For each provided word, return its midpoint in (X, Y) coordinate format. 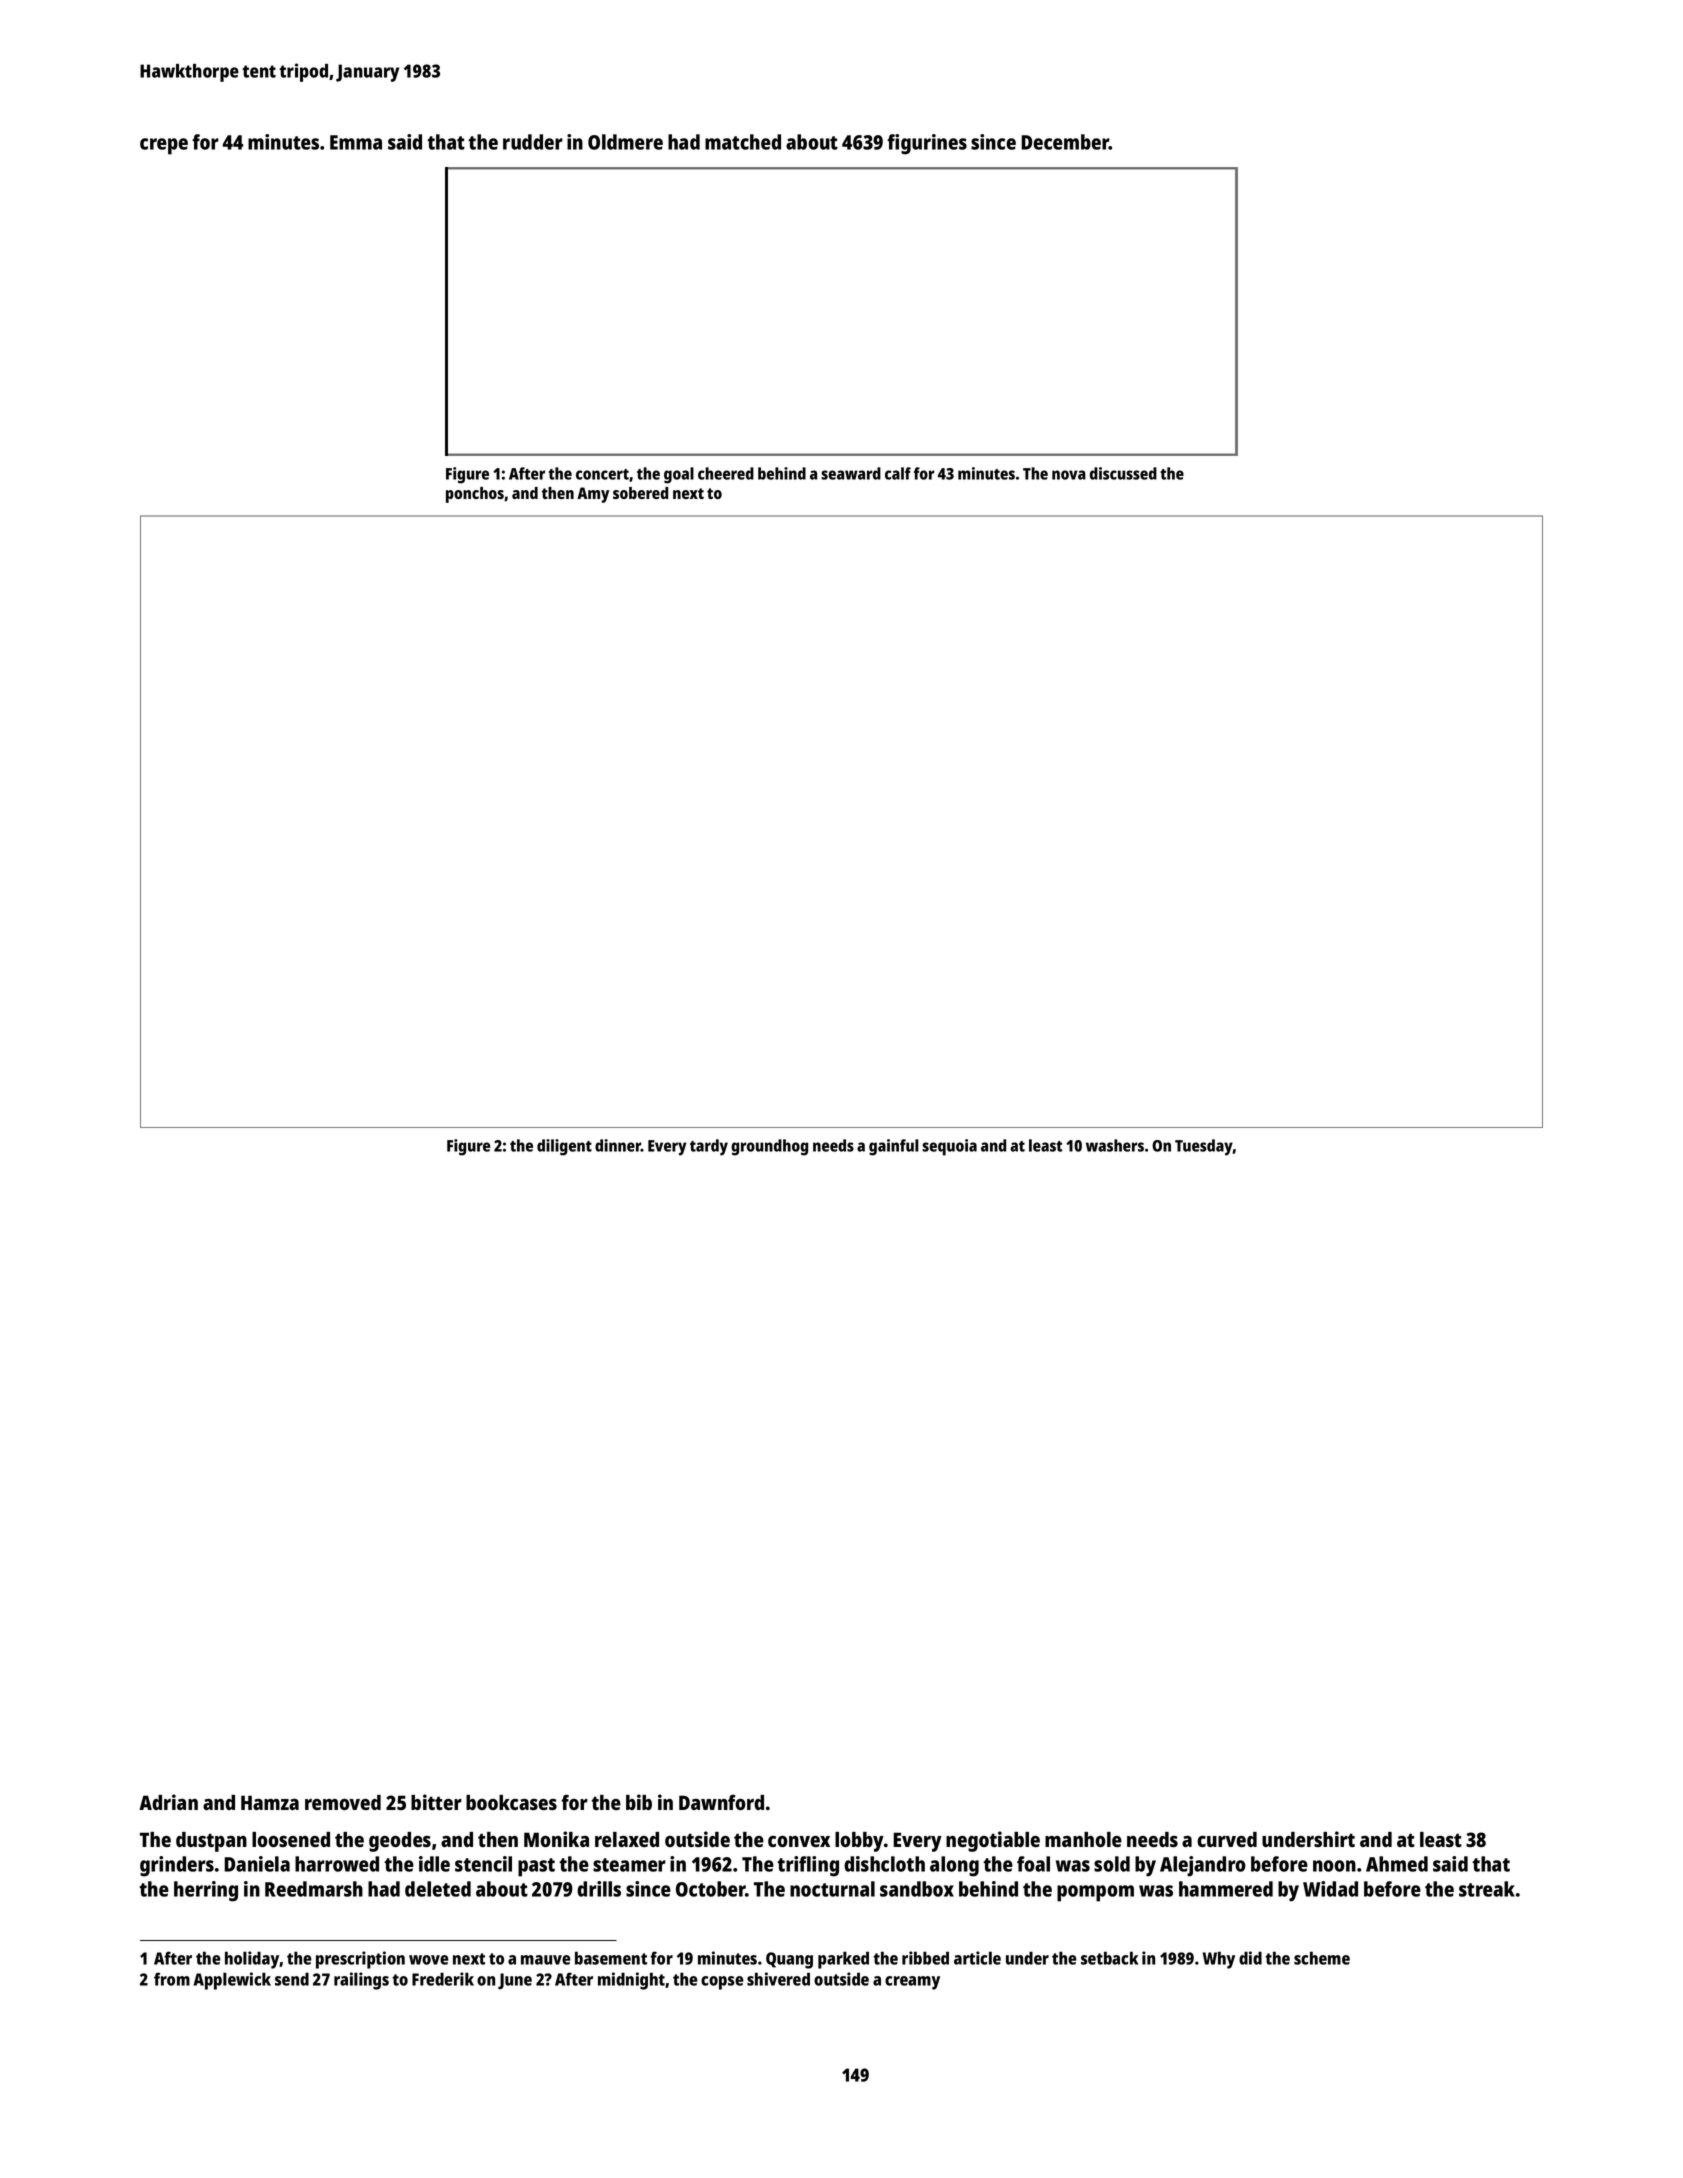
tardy (709, 1147)
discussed (1123, 473)
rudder (533, 142)
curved (1227, 1839)
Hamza (270, 1802)
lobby (859, 1842)
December (1065, 142)
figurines (927, 144)
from (172, 1979)
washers (1115, 1145)
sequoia (949, 1147)
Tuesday (1204, 1147)
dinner (618, 1145)
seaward (851, 473)
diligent (564, 1147)
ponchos (475, 495)
